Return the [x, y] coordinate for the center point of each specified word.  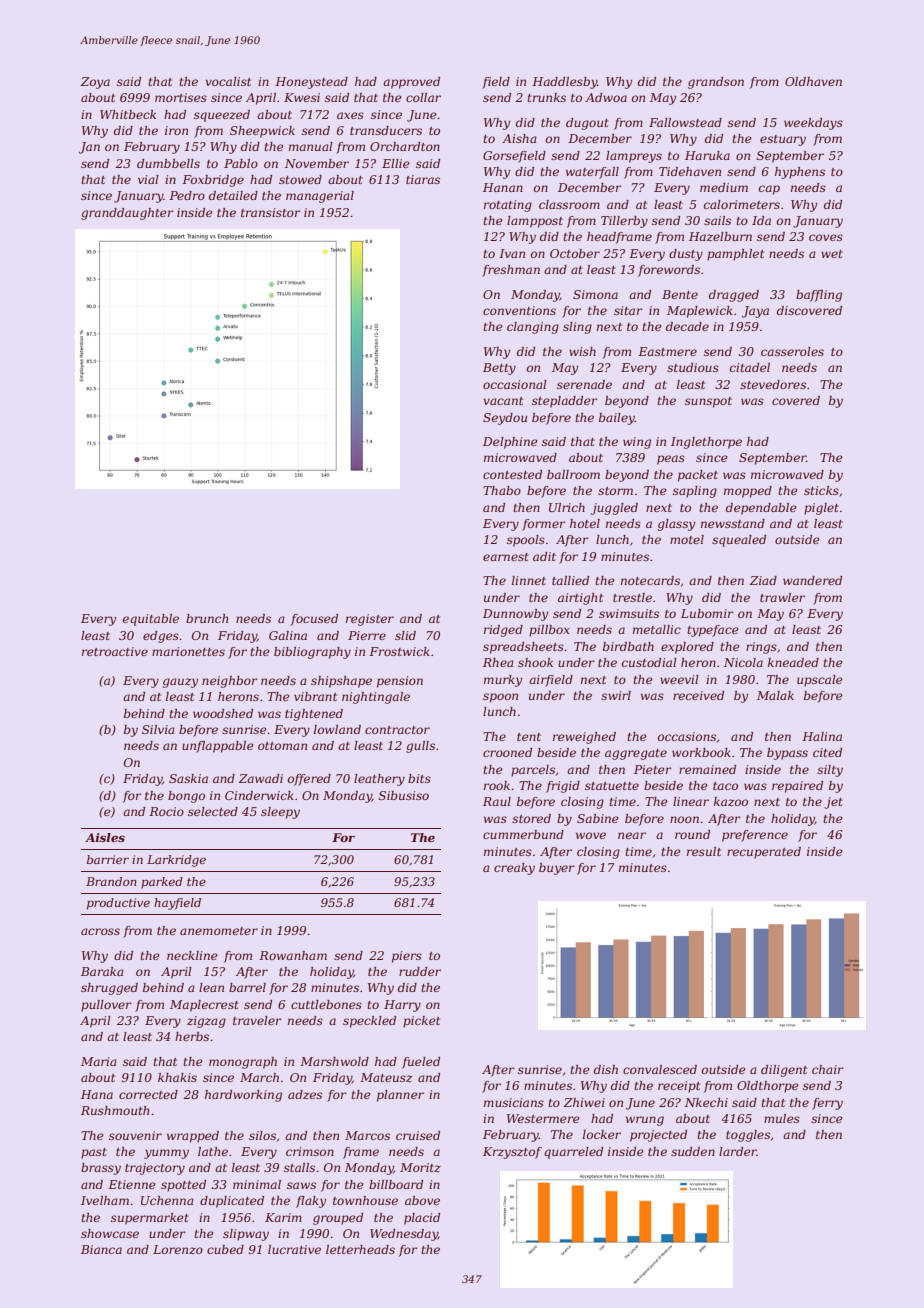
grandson [716, 83]
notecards [650, 580]
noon [684, 819]
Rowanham [293, 955]
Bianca [101, 1249]
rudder [420, 971]
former [544, 525]
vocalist [228, 81]
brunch [207, 618]
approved [411, 83]
